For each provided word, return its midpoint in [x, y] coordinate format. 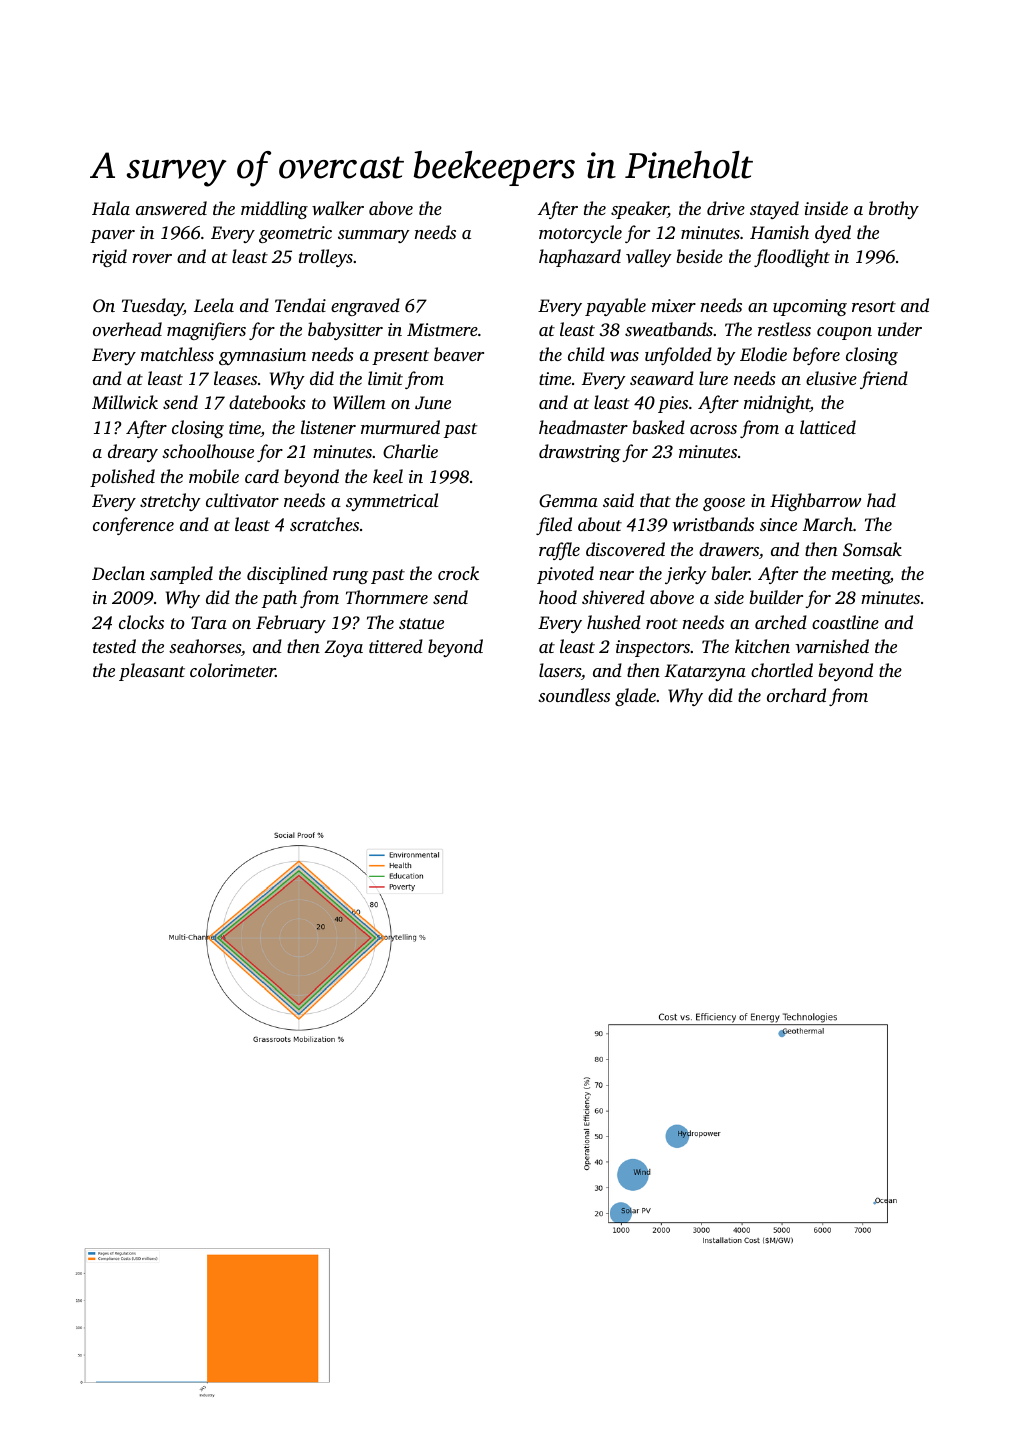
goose [724, 504]
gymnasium [262, 356]
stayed [774, 210]
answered [171, 208]
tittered [396, 646]
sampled [181, 575]
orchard [796, 695]
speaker [639, 210]
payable [615, 307]
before [816, 356]
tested [114, 646]
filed [554, 526]
